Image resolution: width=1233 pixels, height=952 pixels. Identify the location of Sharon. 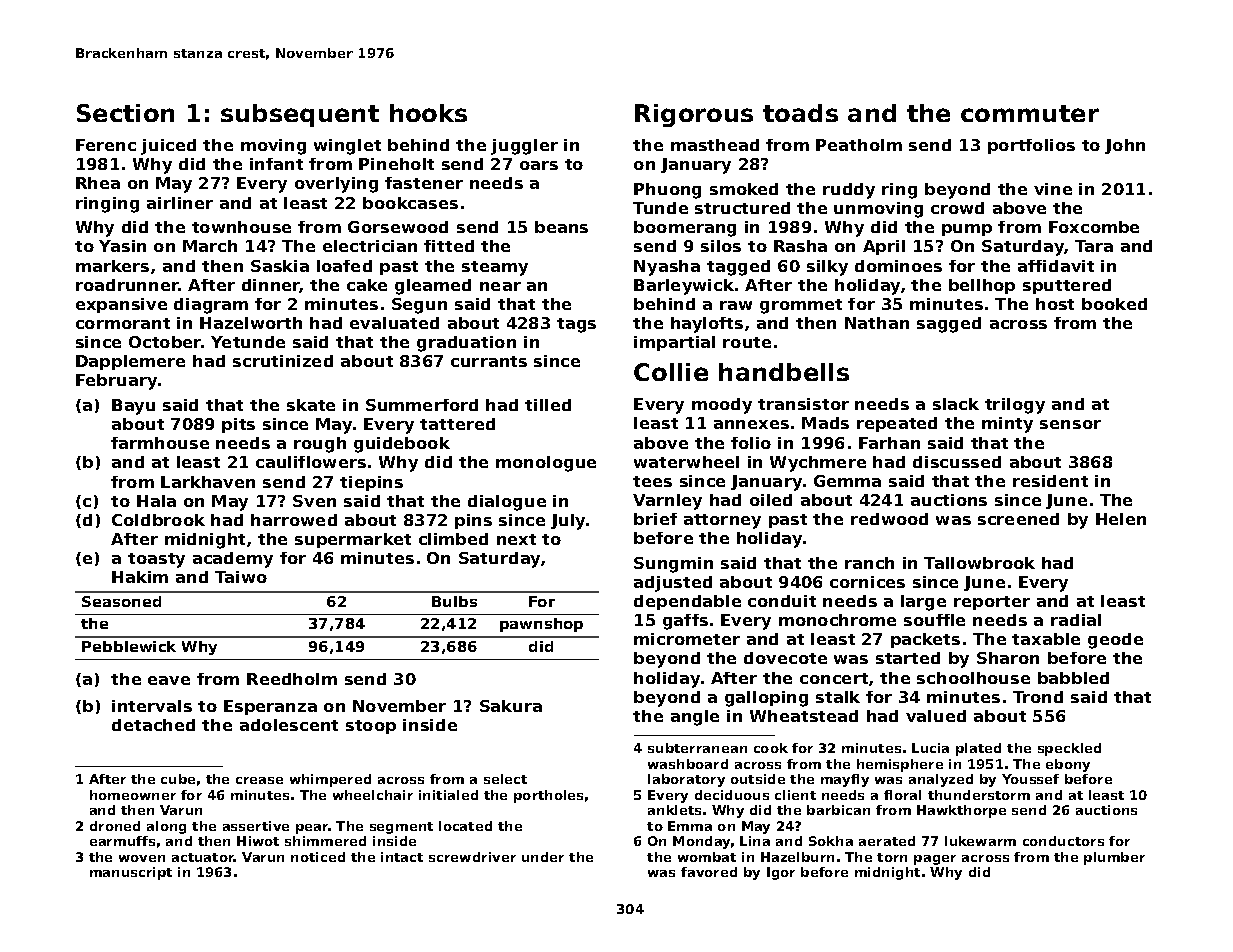
(1008, 658).
